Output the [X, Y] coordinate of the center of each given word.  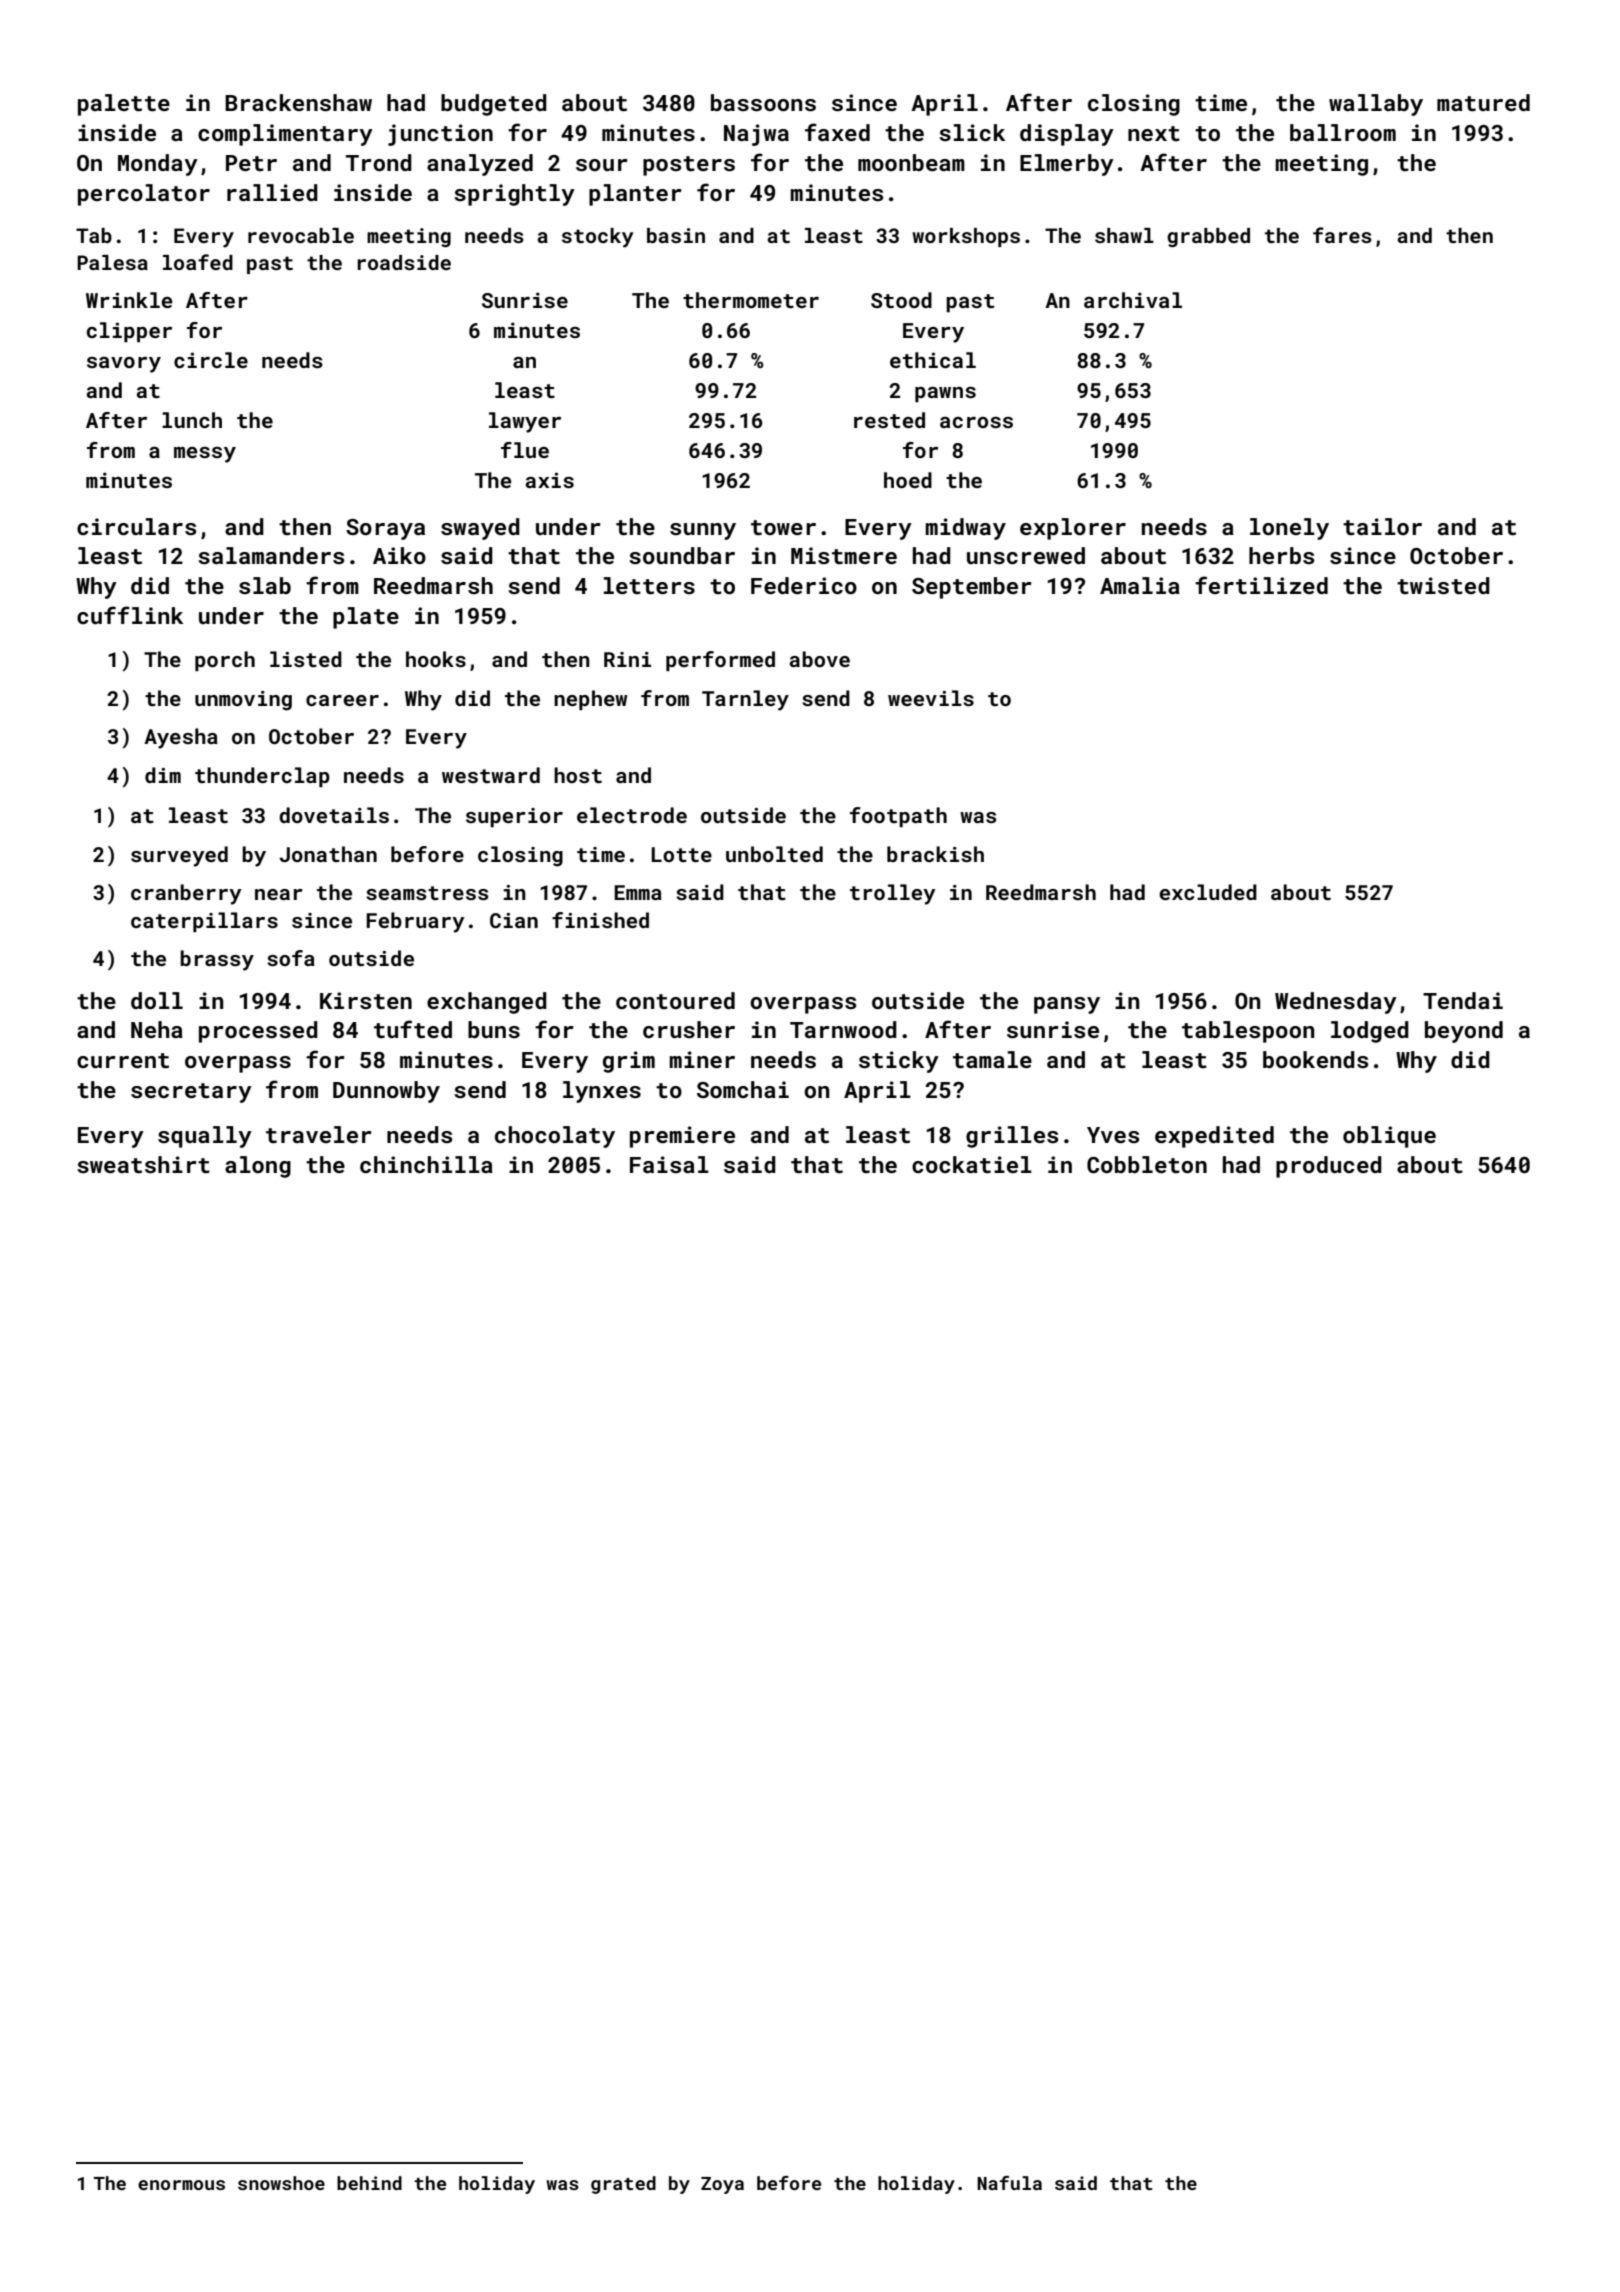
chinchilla [426, 1164]
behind [369, 2183]
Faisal [669, 1164]
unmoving [243, 701]
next [1154, 133]
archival [1133, 300]
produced [1329, 1167]
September [972, 588]
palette [124, 105]
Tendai [1463, 1000]
